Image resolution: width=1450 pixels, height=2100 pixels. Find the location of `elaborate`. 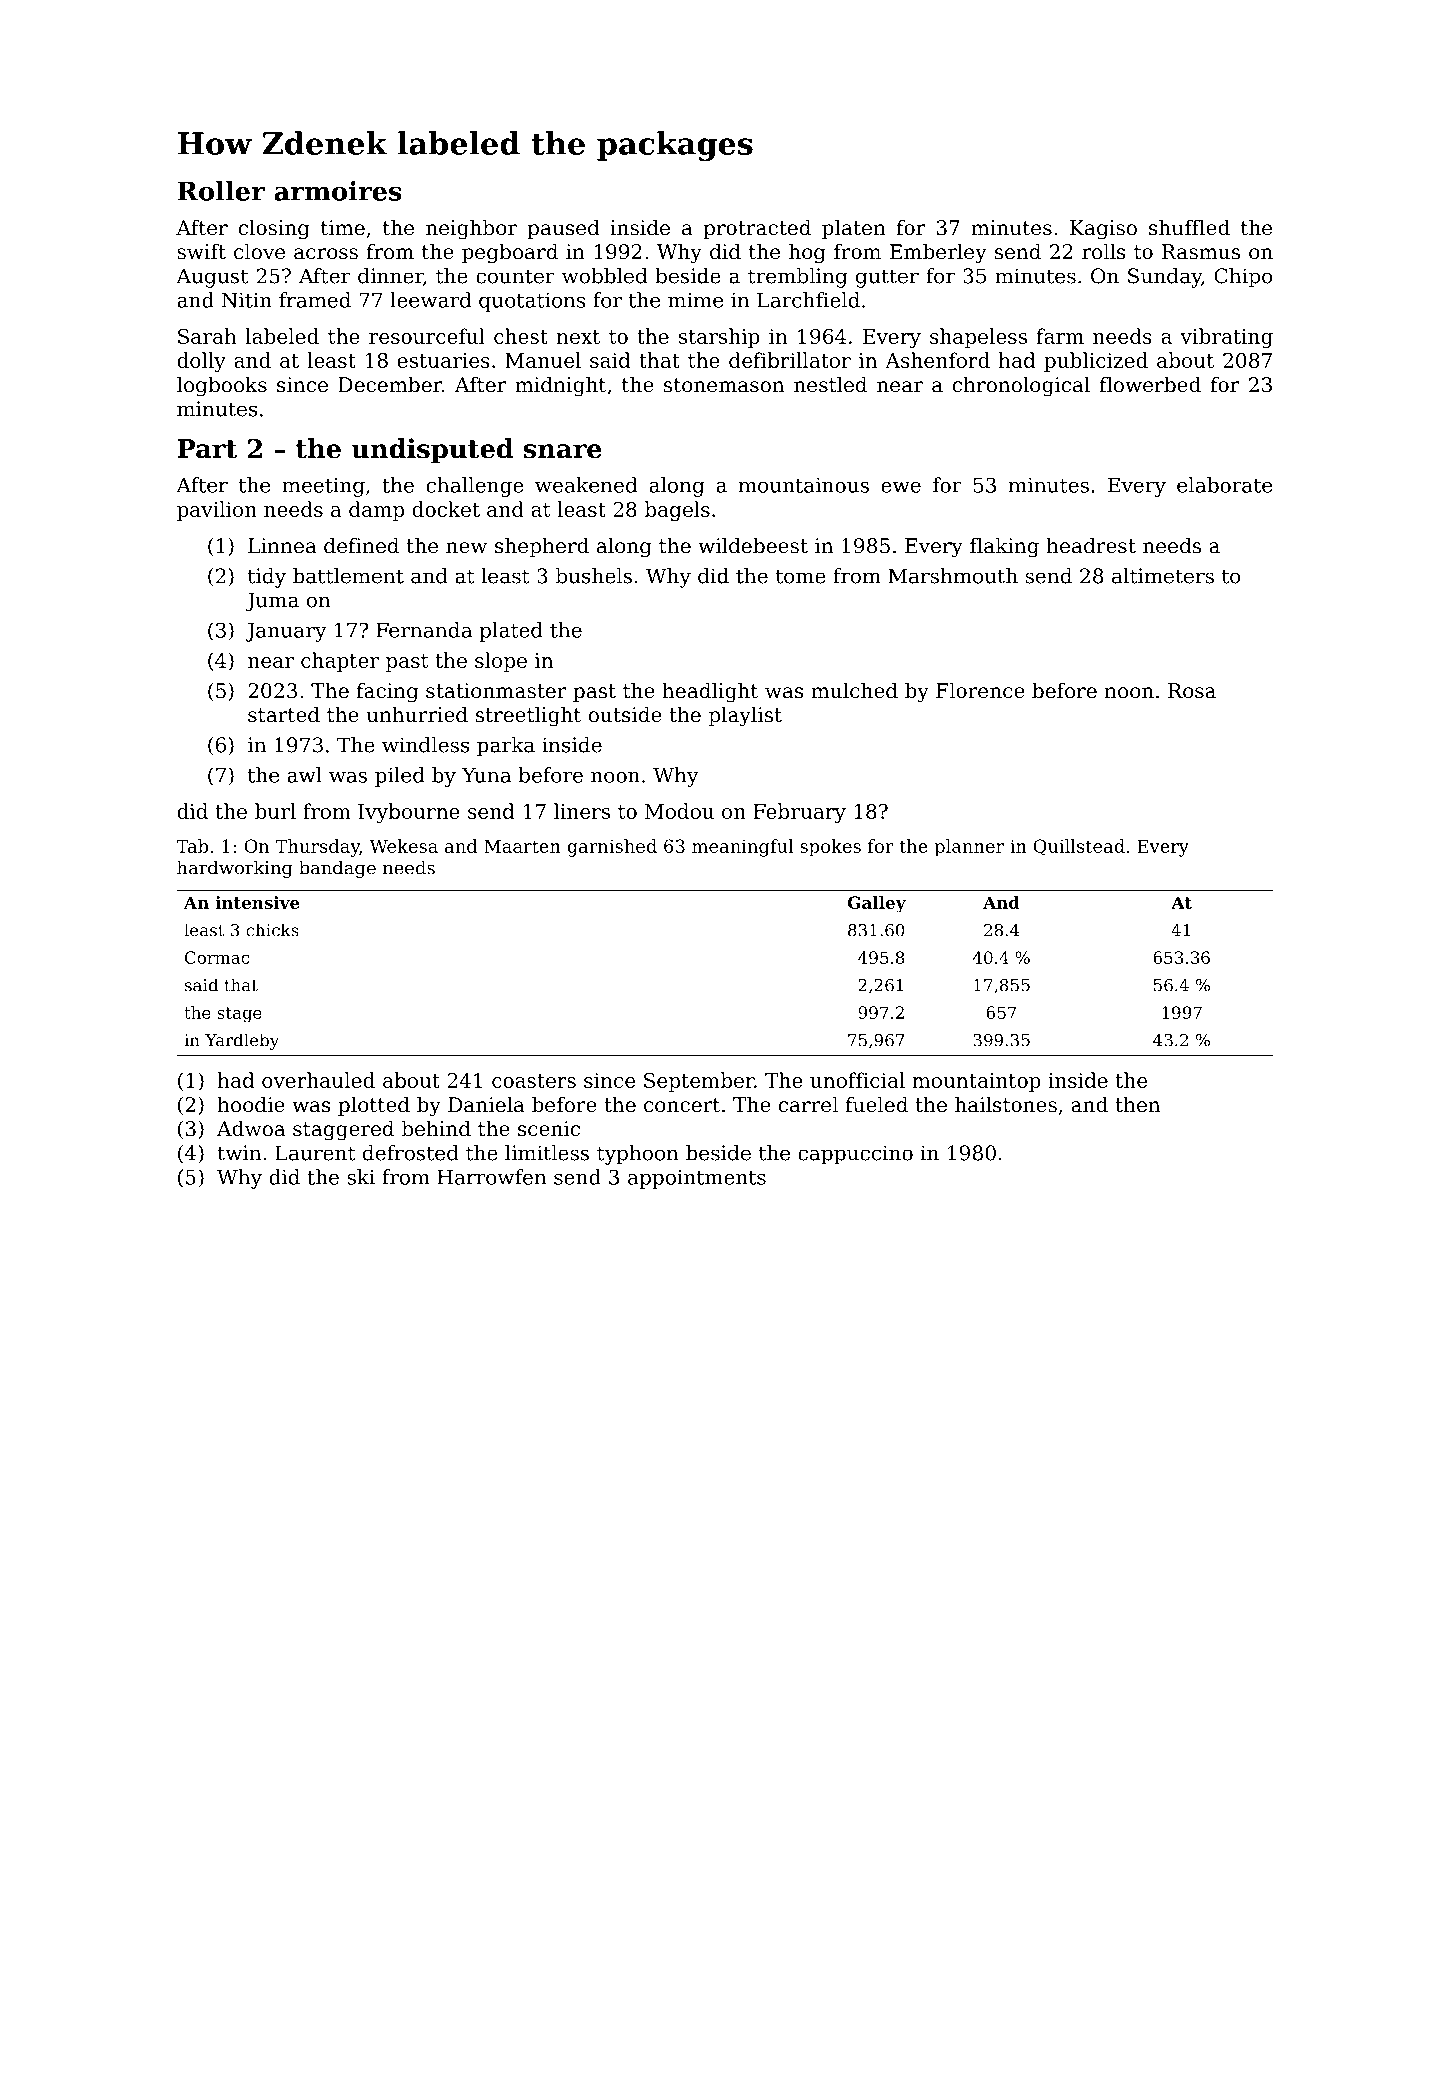

elaborate is located at coordinates (1224, 485).
